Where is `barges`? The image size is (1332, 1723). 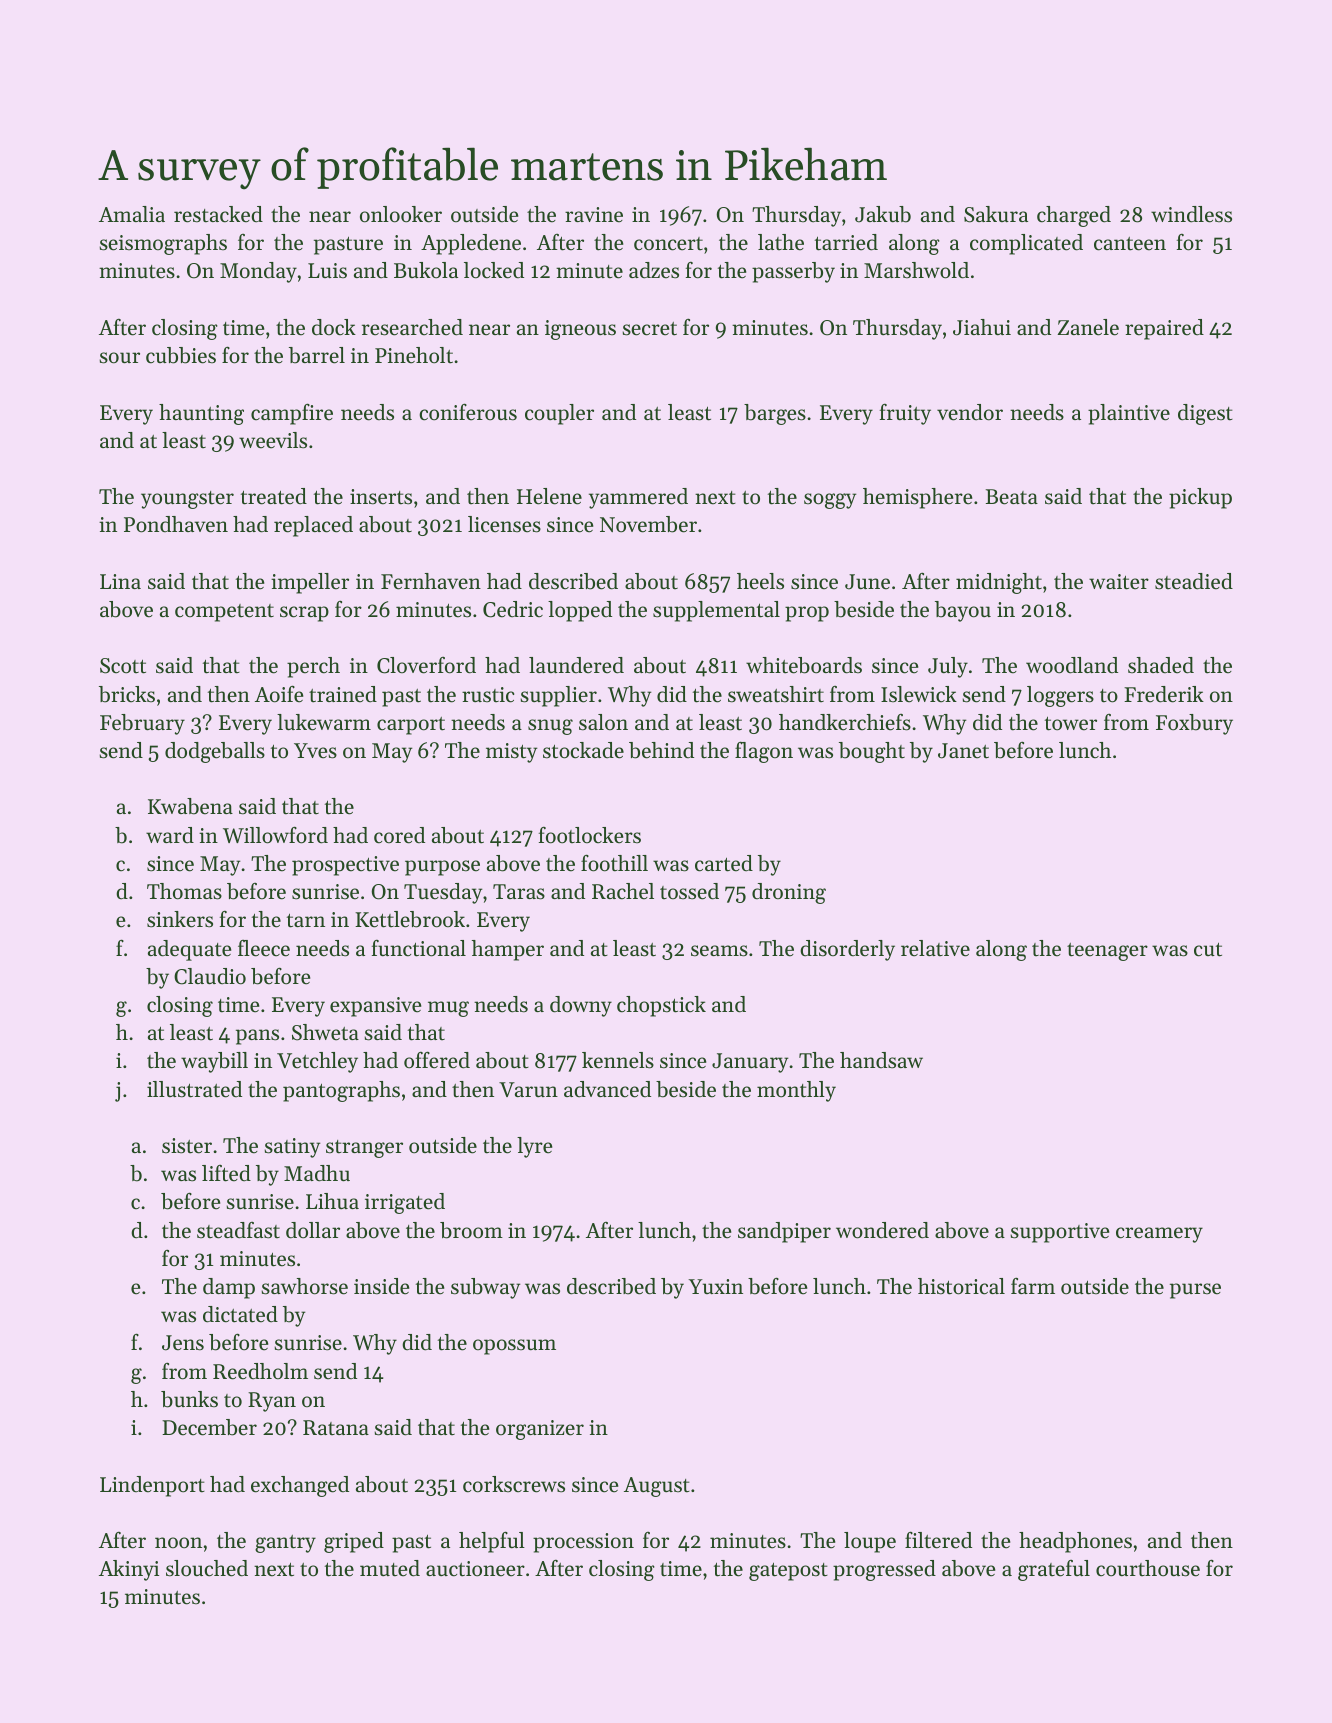
barges is located at coordinates (775, 414).
